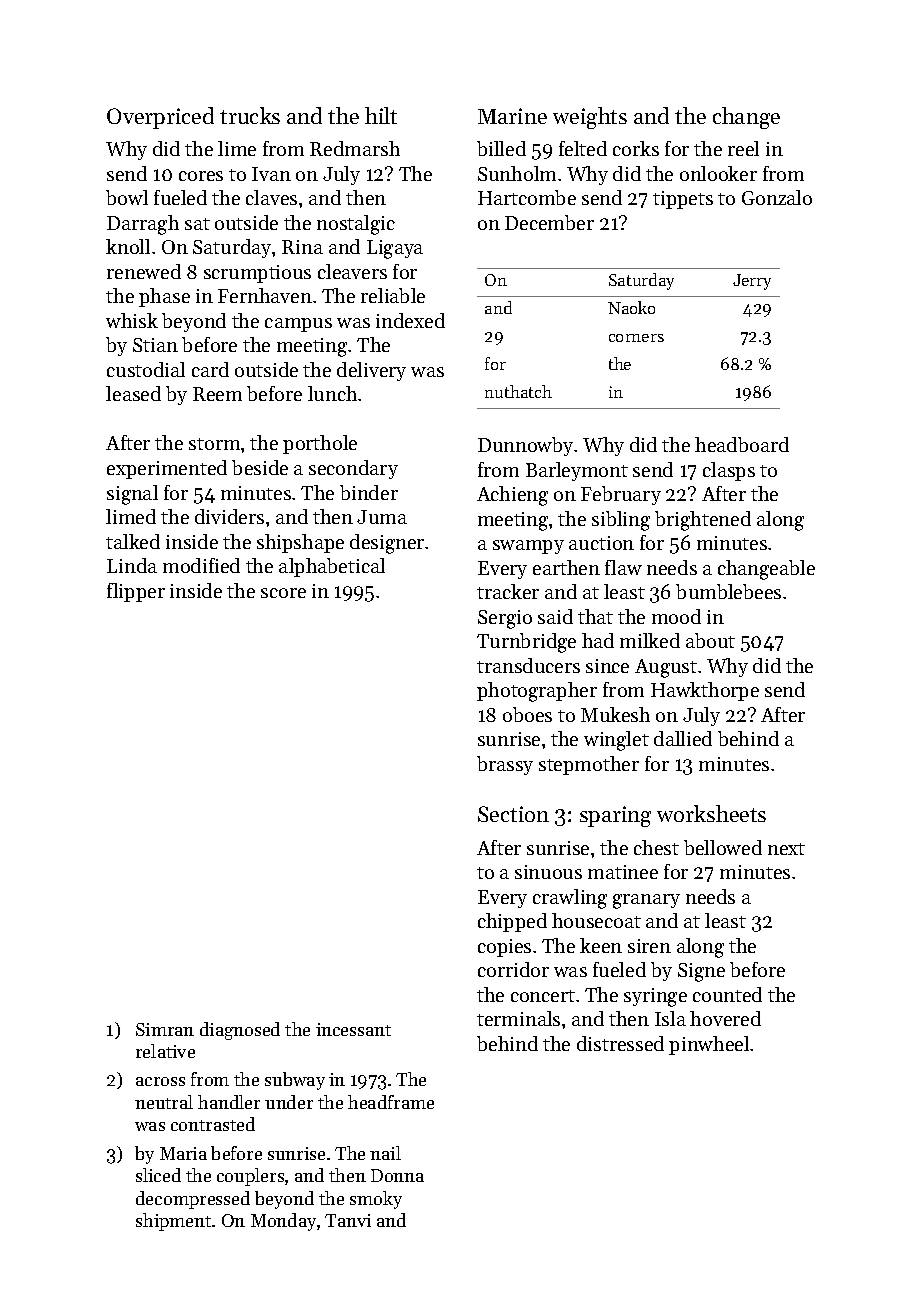 Image resolution: width=924 pixels, height=1314 pixels. Describe the element at coordinates (201, 565) in the image. I see `modified` at that location.
